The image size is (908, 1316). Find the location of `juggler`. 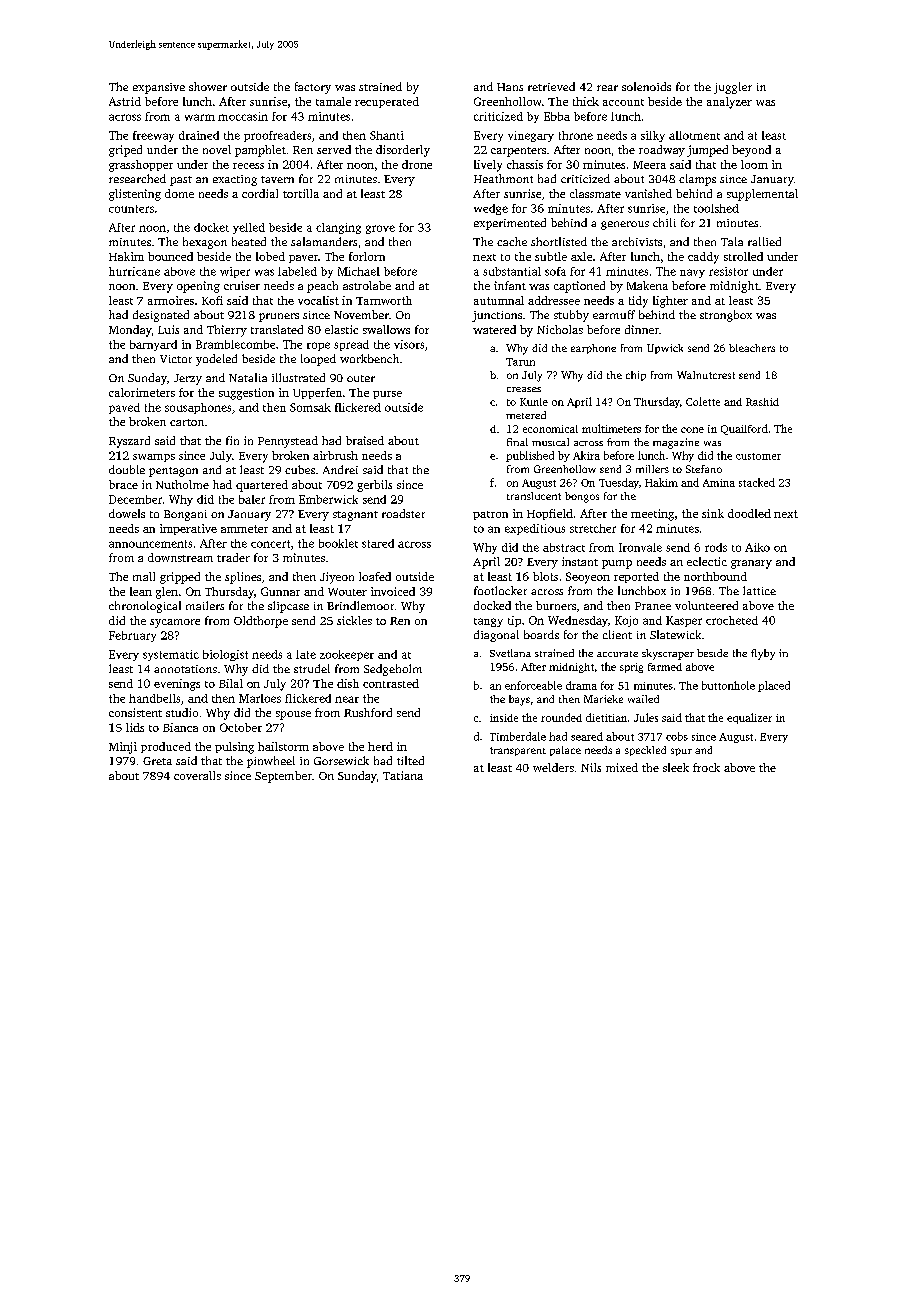

juggler is located at coordinates (733, 88).
